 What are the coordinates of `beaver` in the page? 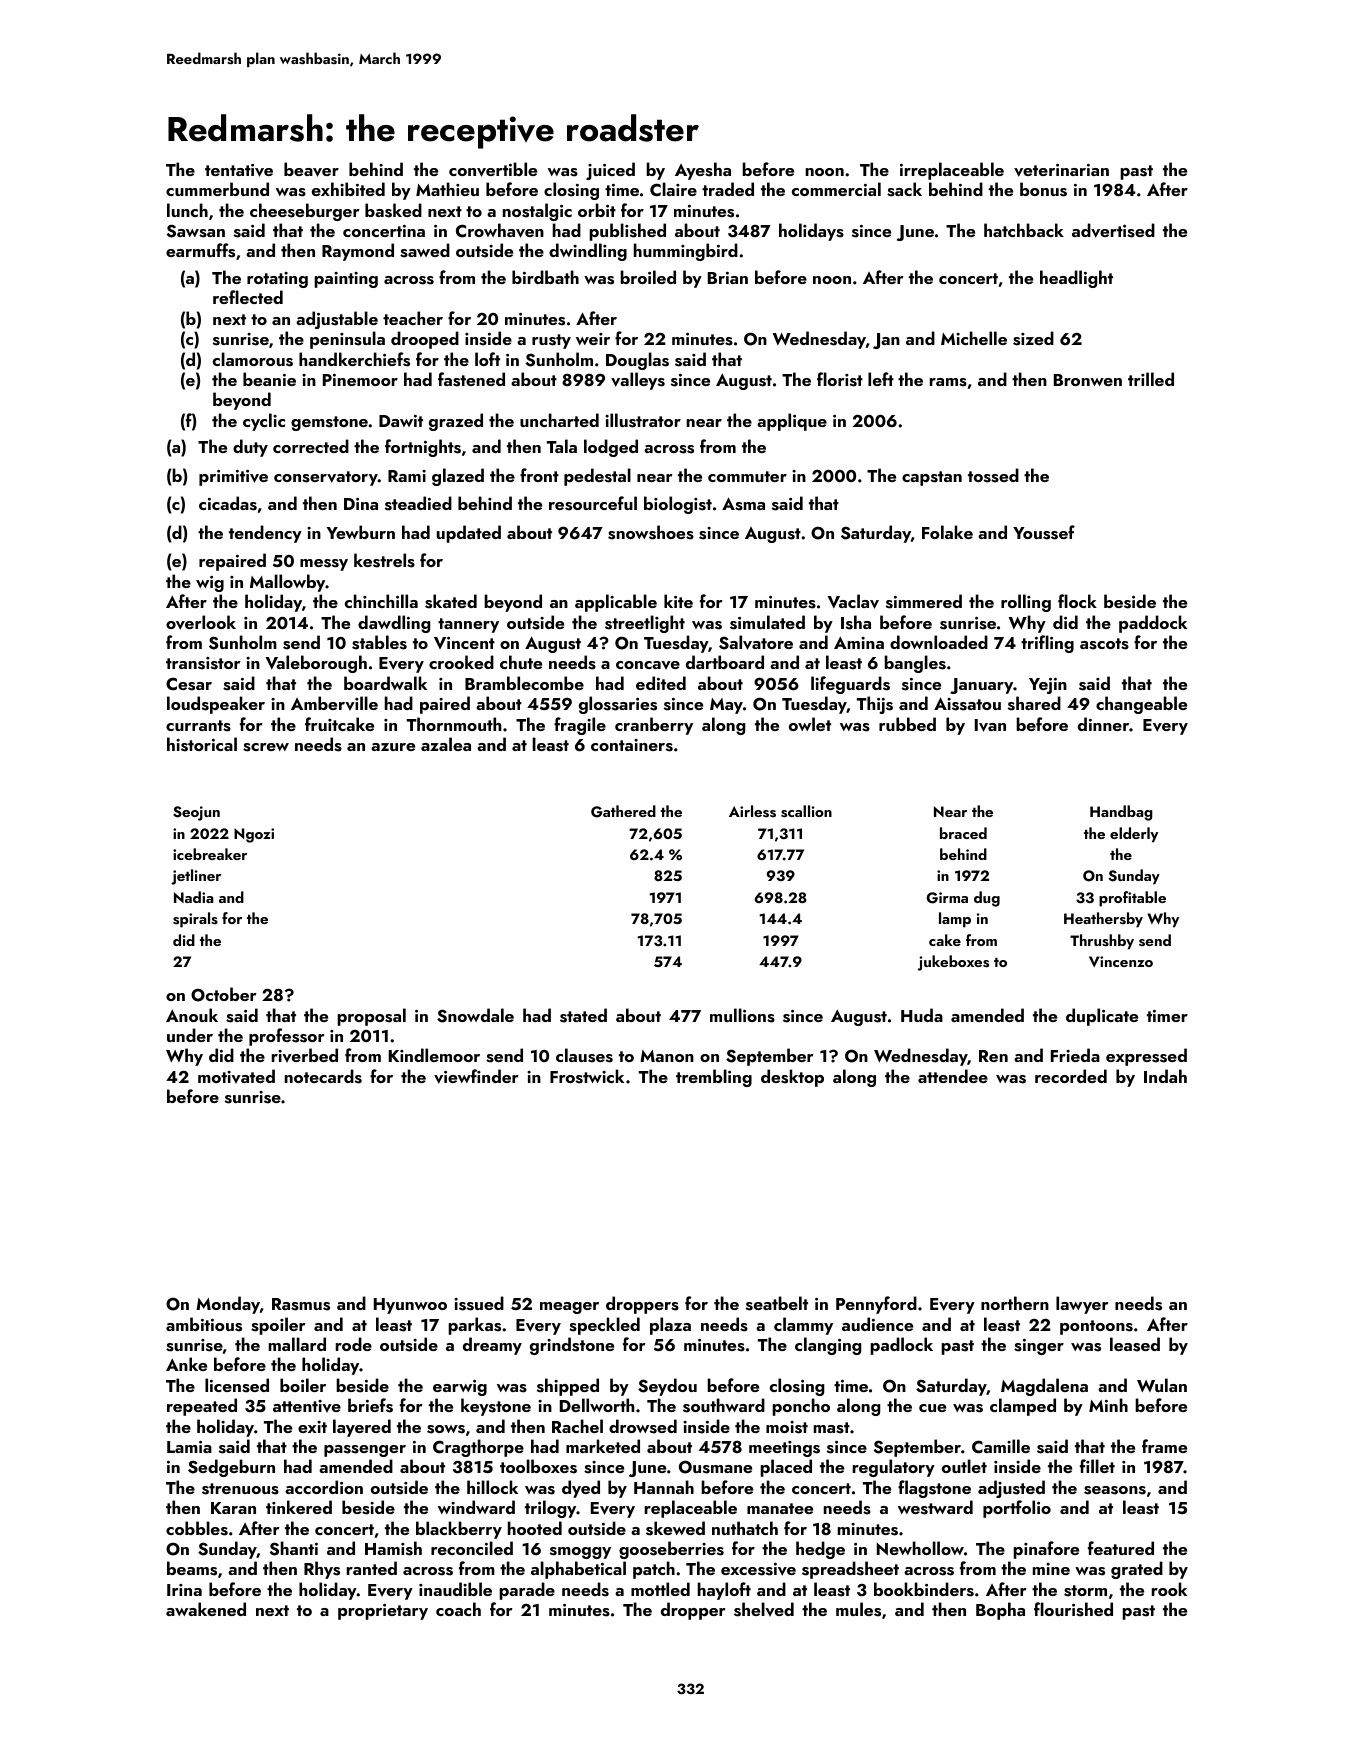 It's located at (311, 169).
